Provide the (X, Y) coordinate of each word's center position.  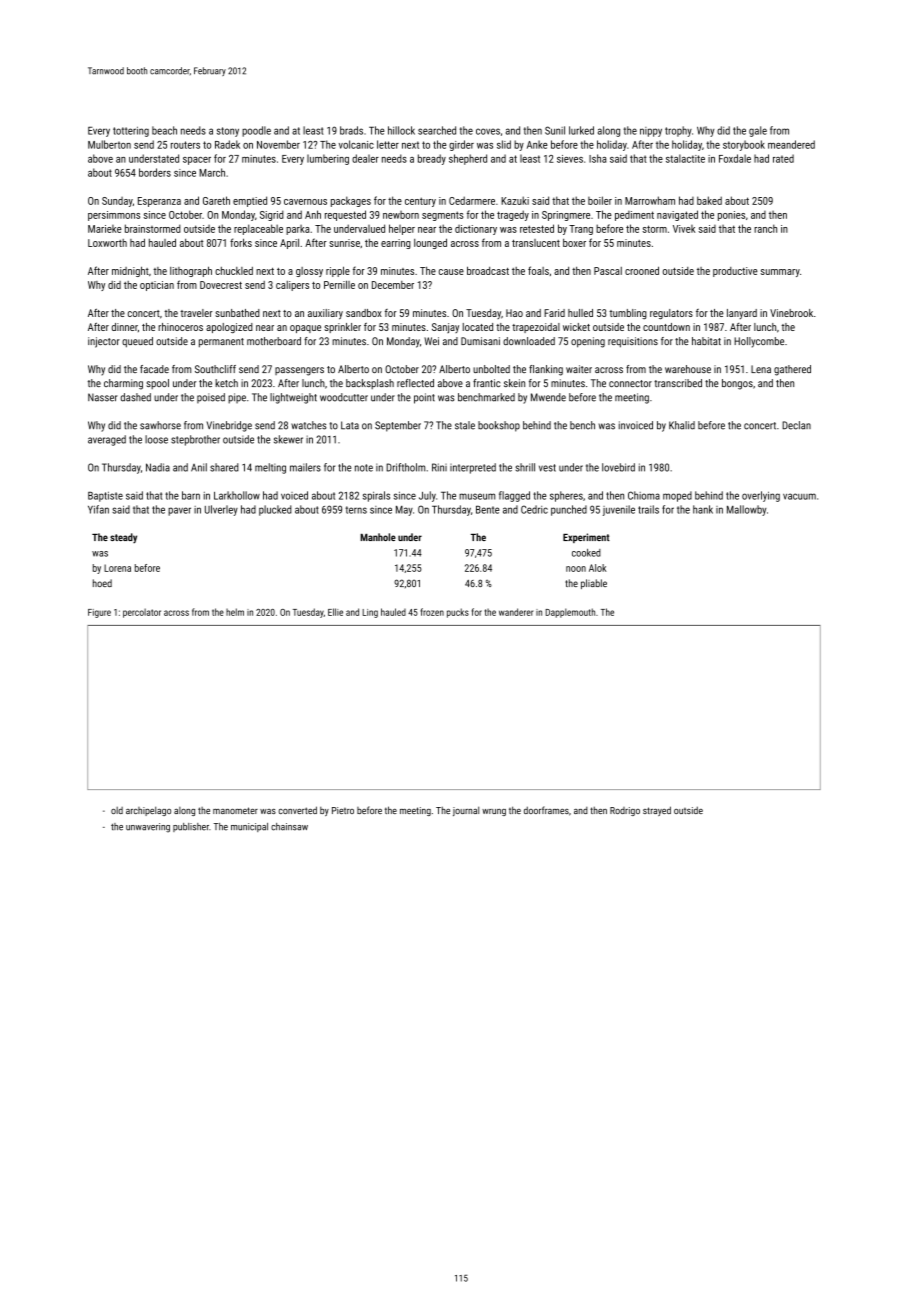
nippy (651, 132)
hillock (401, 130)
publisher (191, 827)
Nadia (158, 467)
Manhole (378, 537)
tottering (131, 132)
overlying (761, 496)
